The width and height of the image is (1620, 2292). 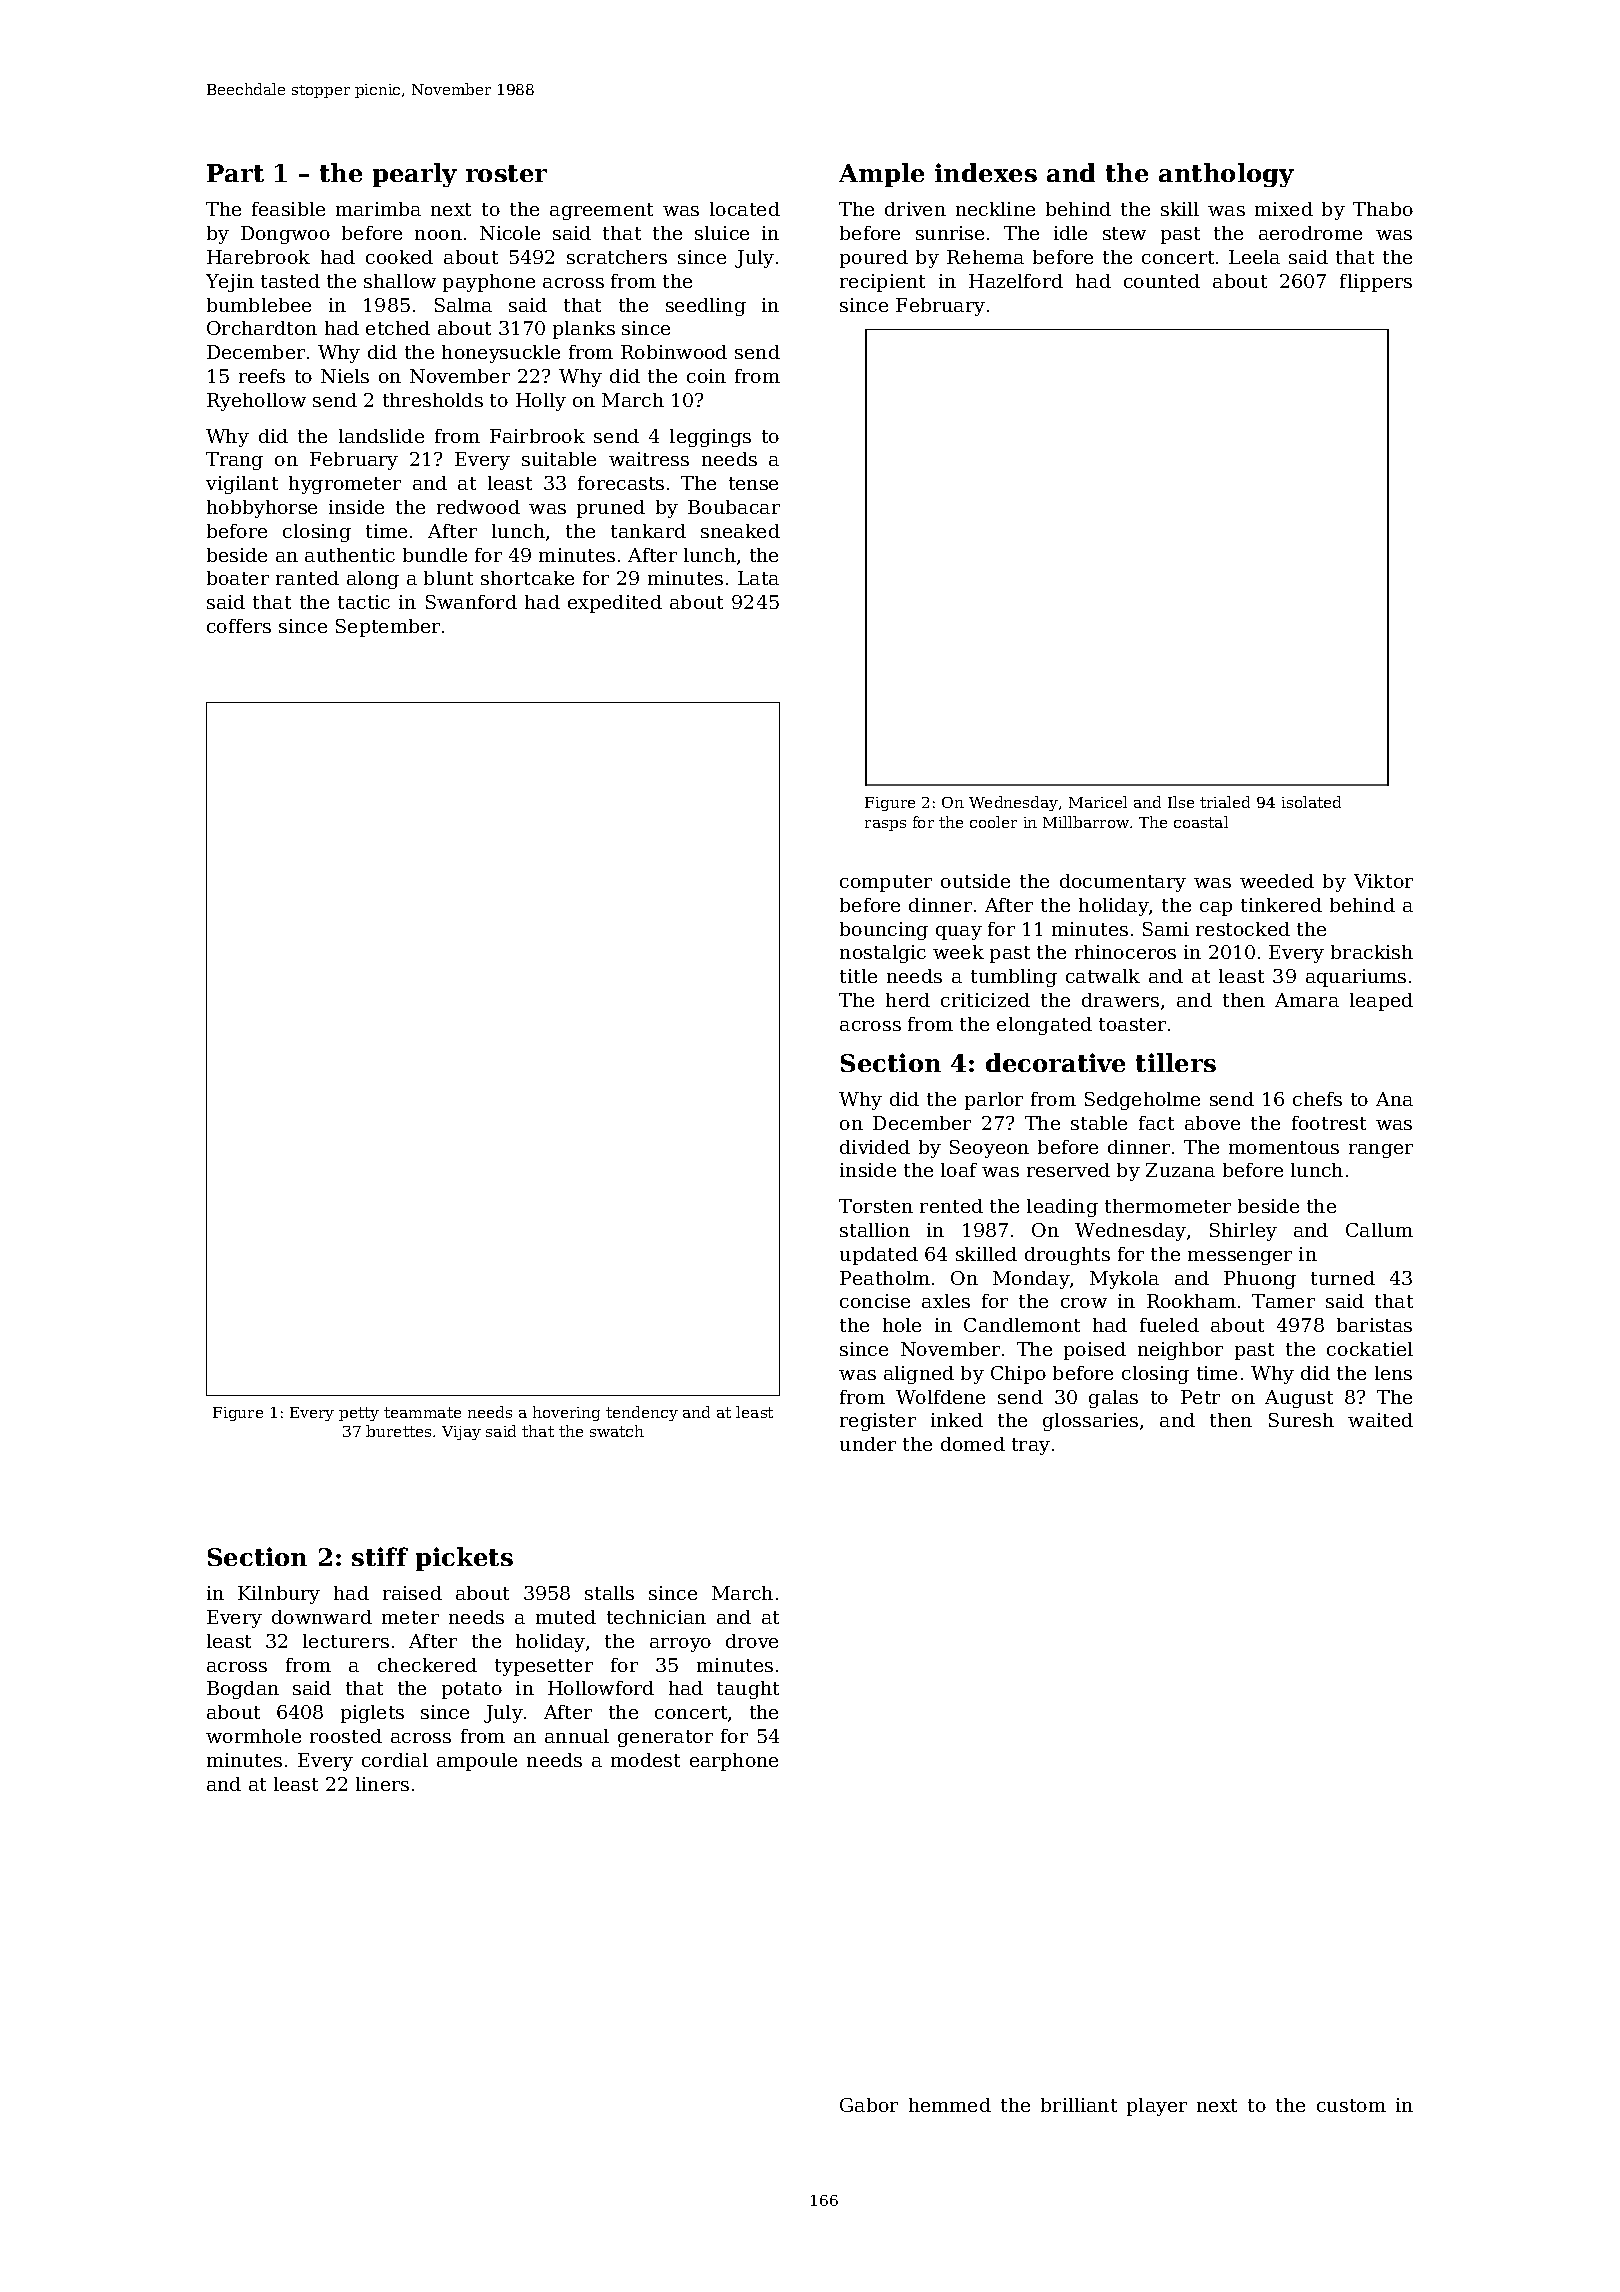 I want to click on divided, so click(x=875, y=1147).
